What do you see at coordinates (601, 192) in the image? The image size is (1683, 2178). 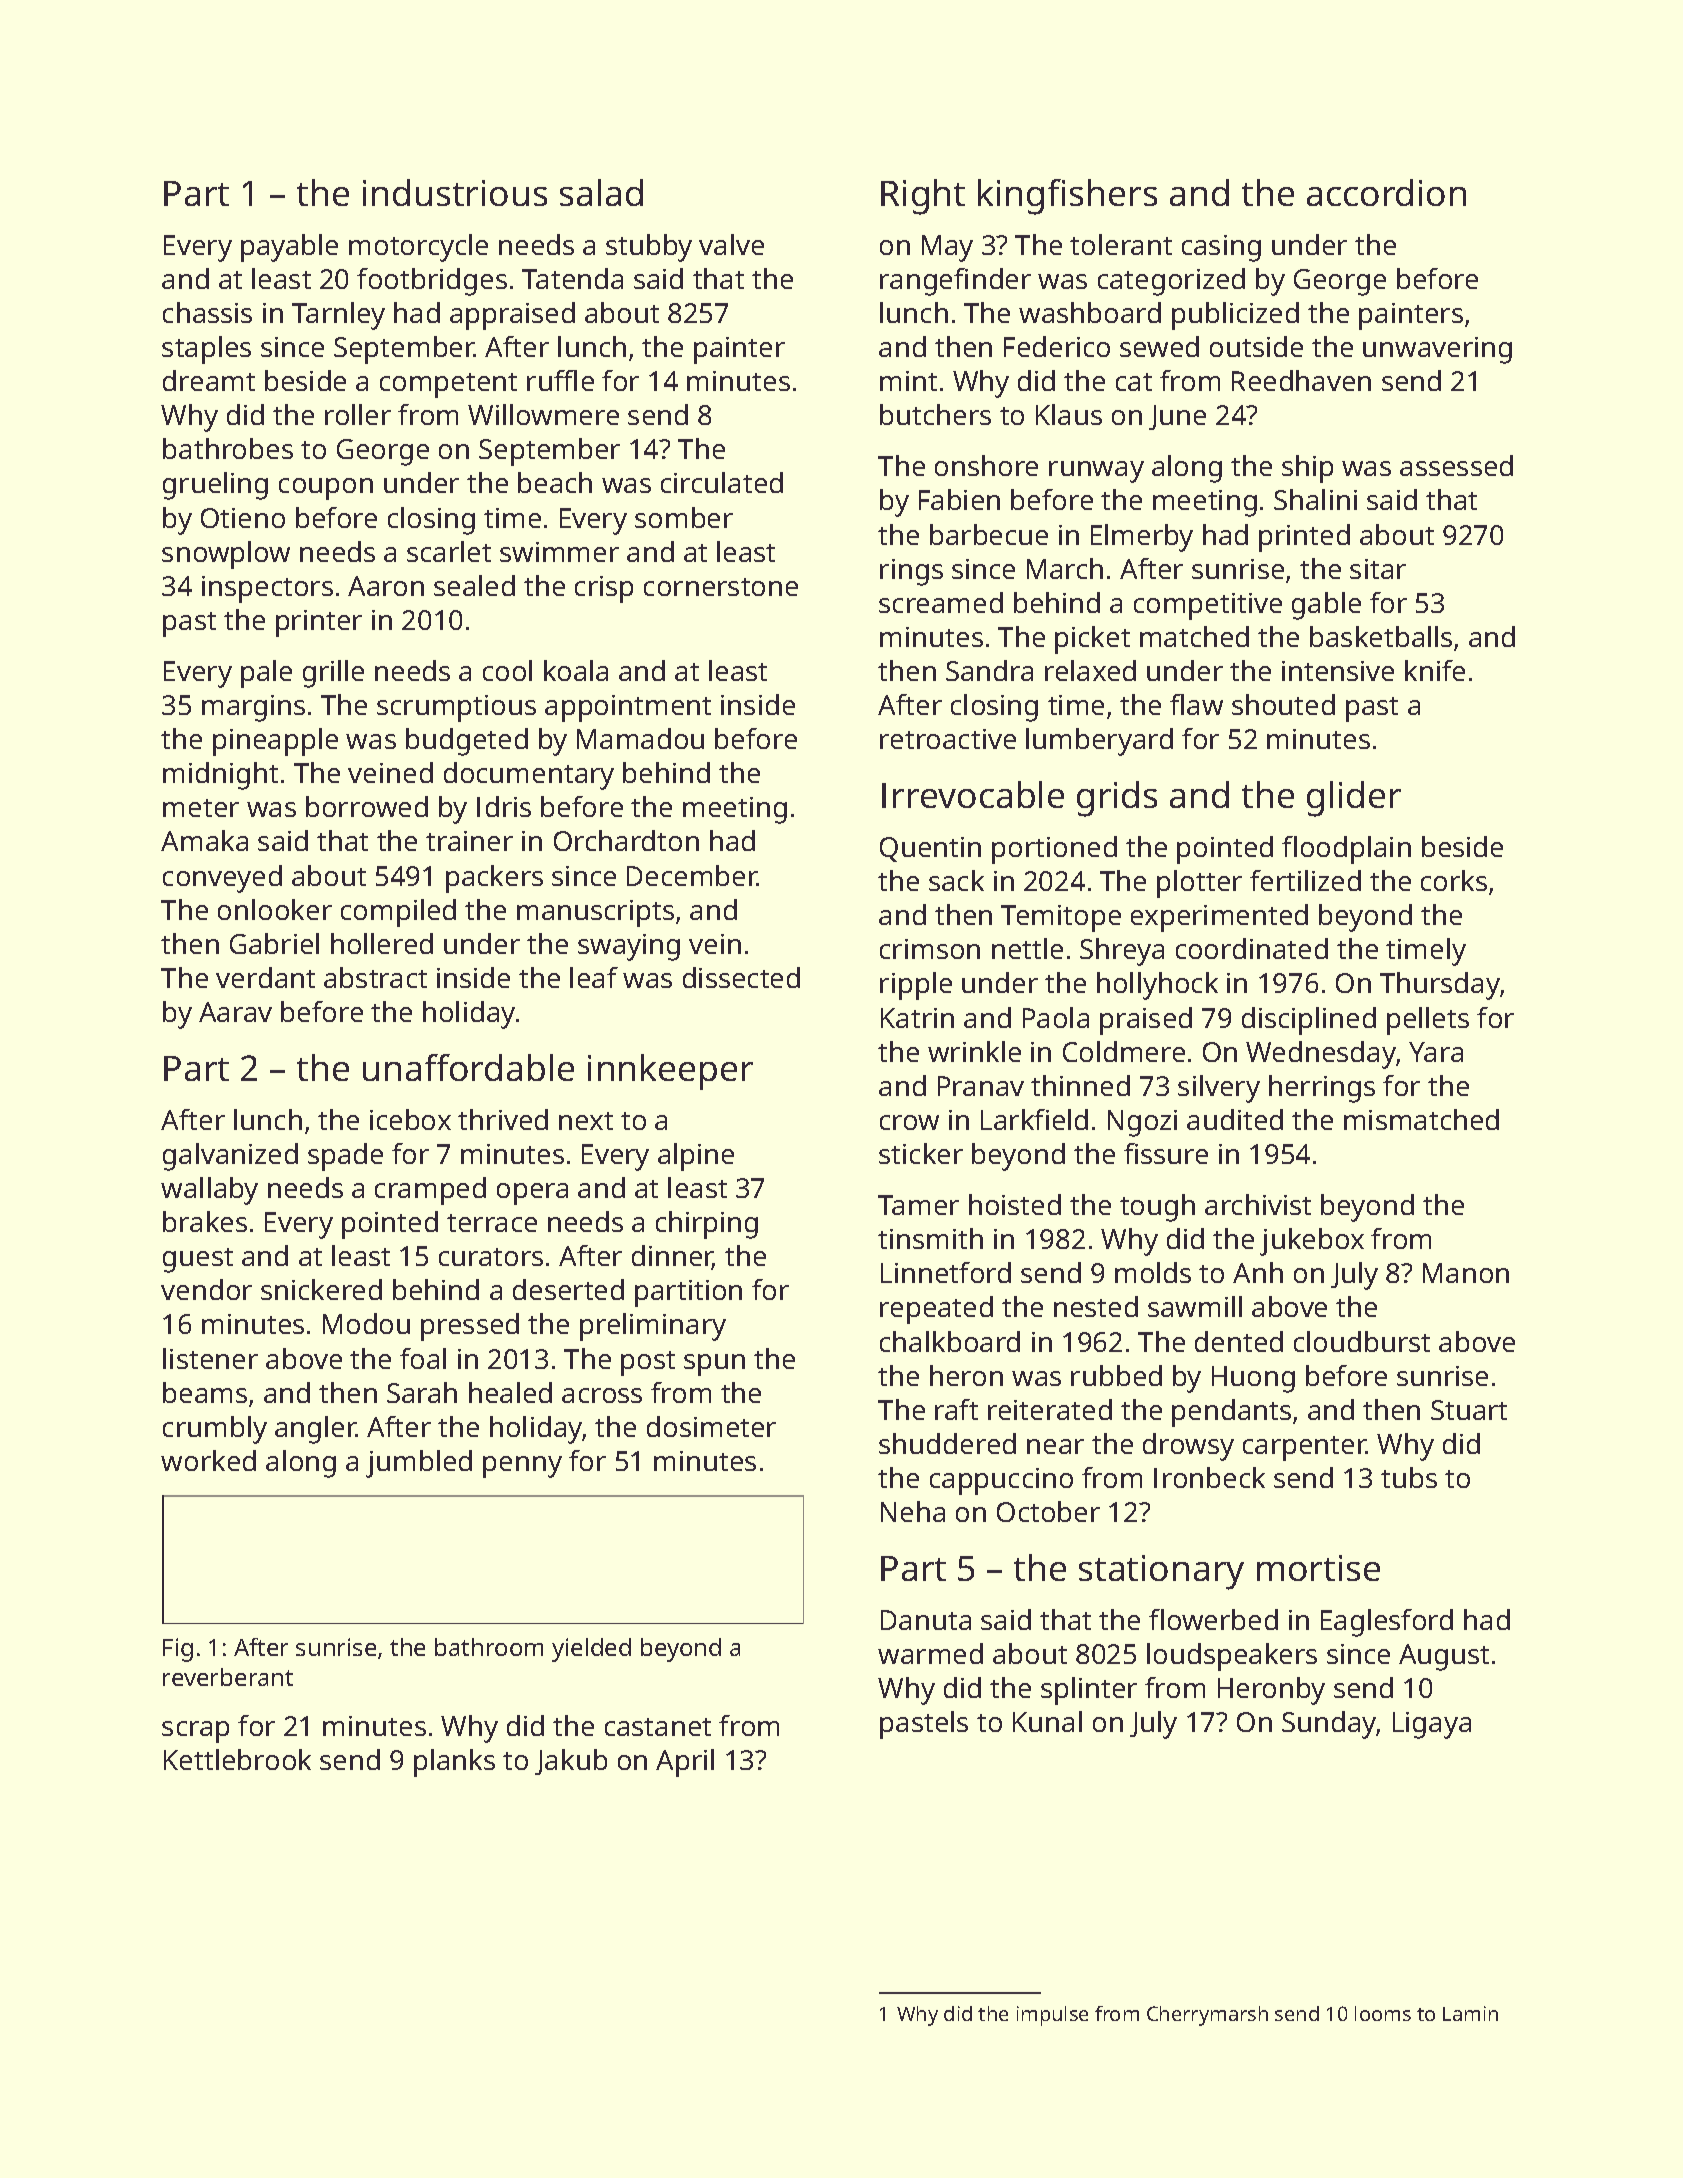 I see `salad` at bounding box center [601, 192].
